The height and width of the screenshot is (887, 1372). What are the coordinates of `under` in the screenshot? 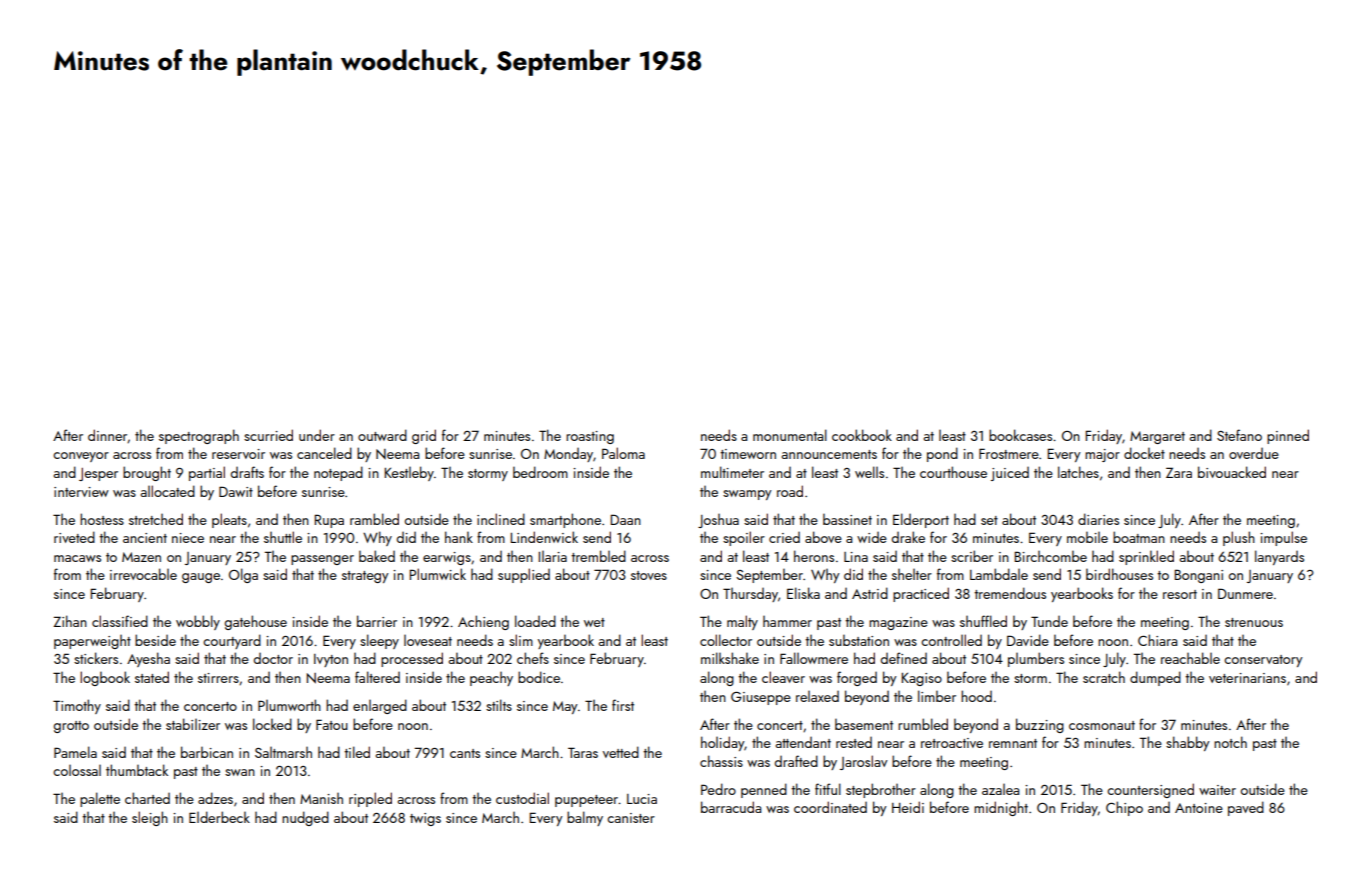 It's located at (317, 435).
